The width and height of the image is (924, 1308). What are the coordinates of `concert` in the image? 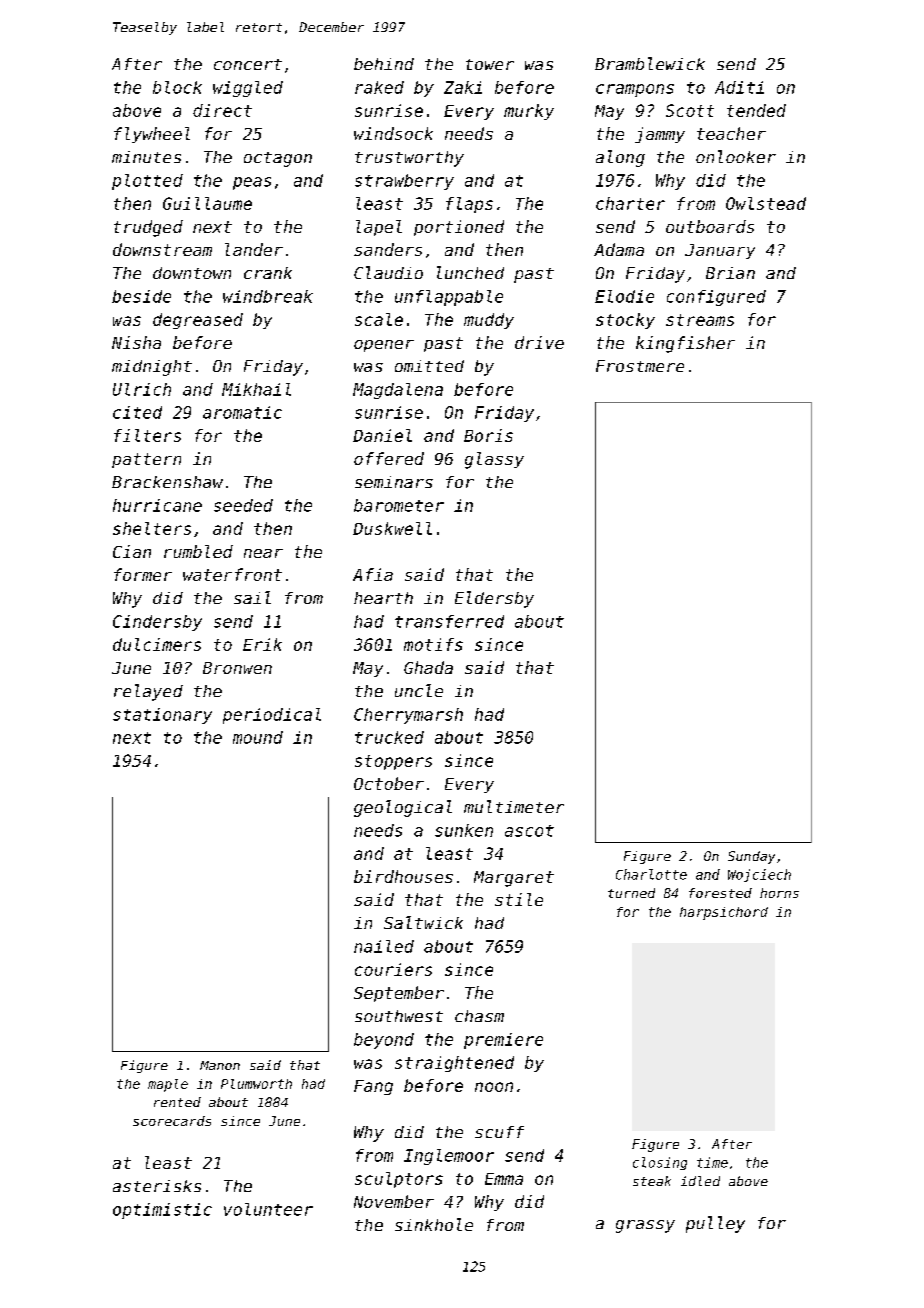 It's located at (248, 64).
